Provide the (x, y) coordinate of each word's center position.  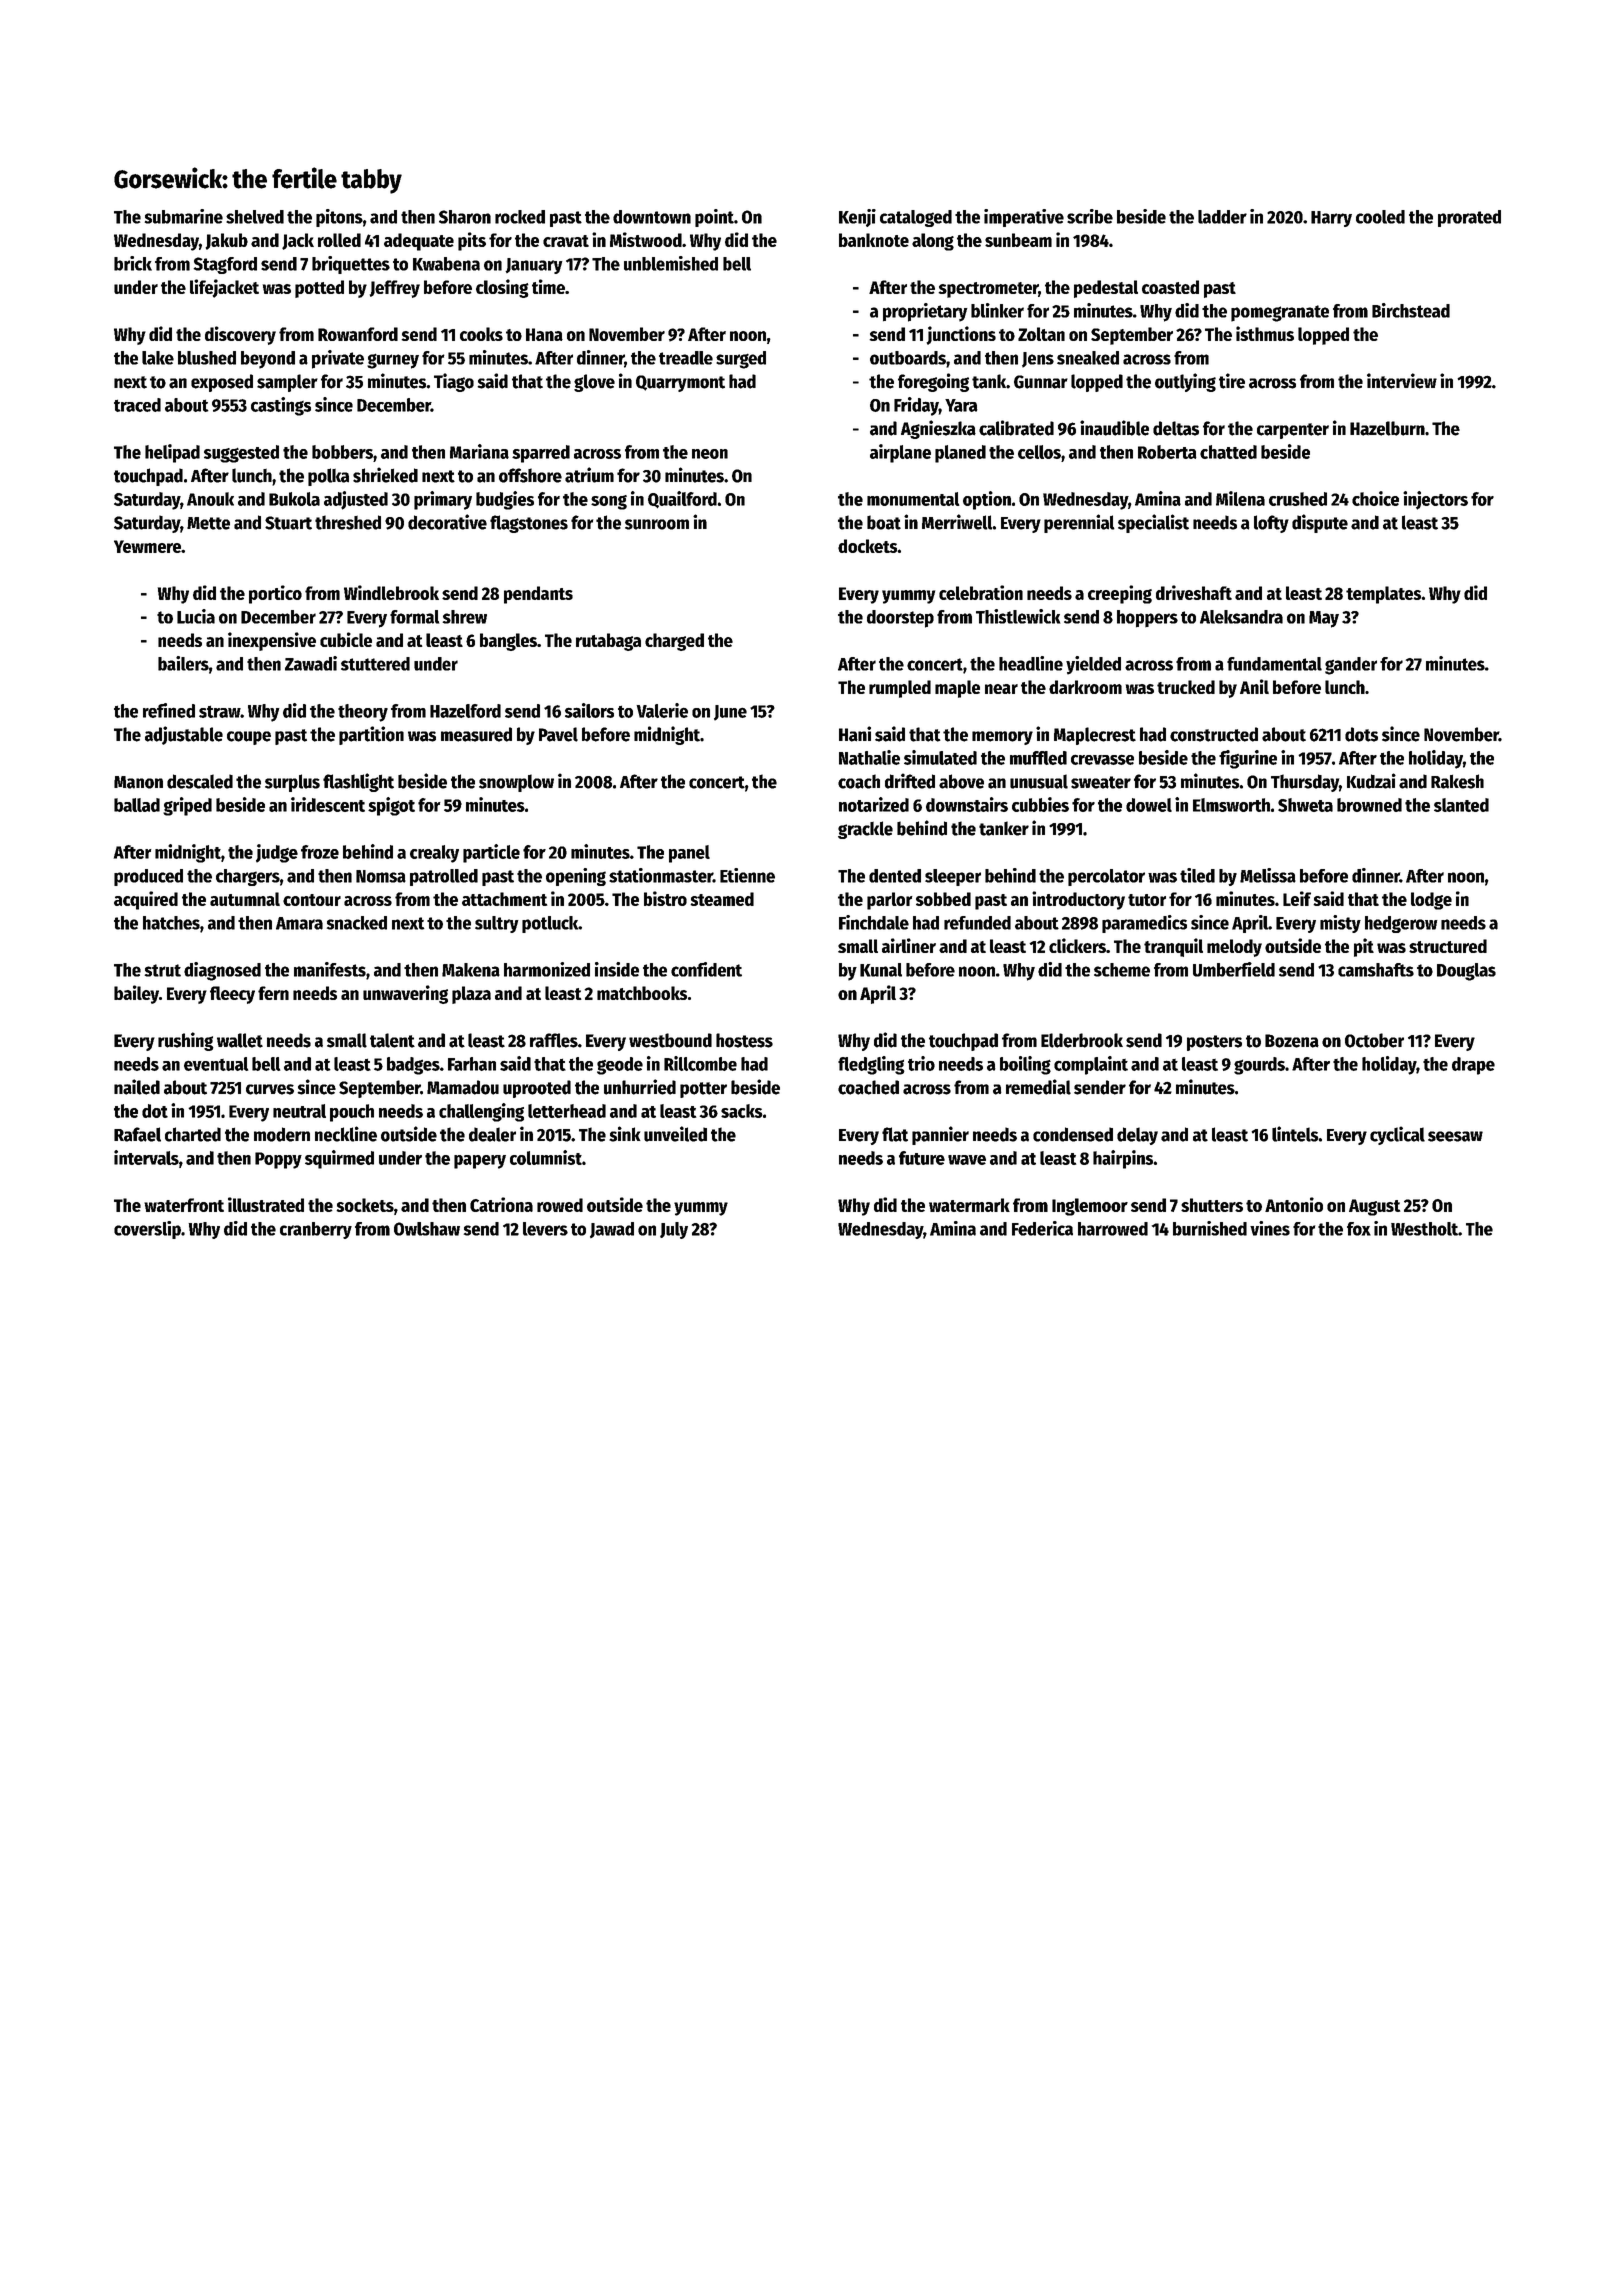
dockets (867, 546)
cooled (1380, 217)
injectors (1435, 500)
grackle (865, 830)
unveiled (675, 1134)
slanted (1461, 805)
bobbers (342, 452)
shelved (255, 217)
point (714, 218)
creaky (434, 854)
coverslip (147, 1230)
